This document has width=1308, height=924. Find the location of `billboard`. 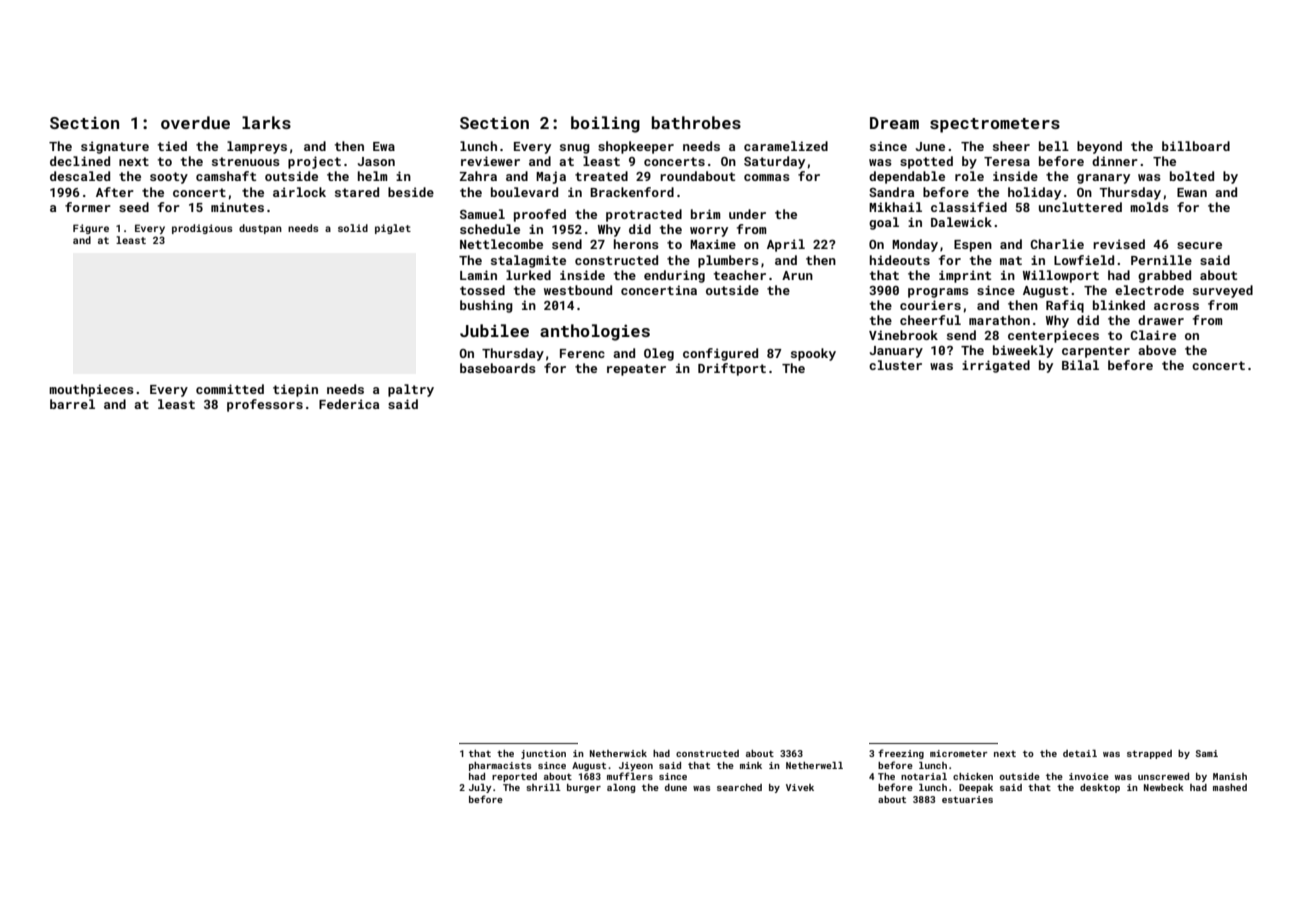

billboard is located at coordinates (1196, 146).
